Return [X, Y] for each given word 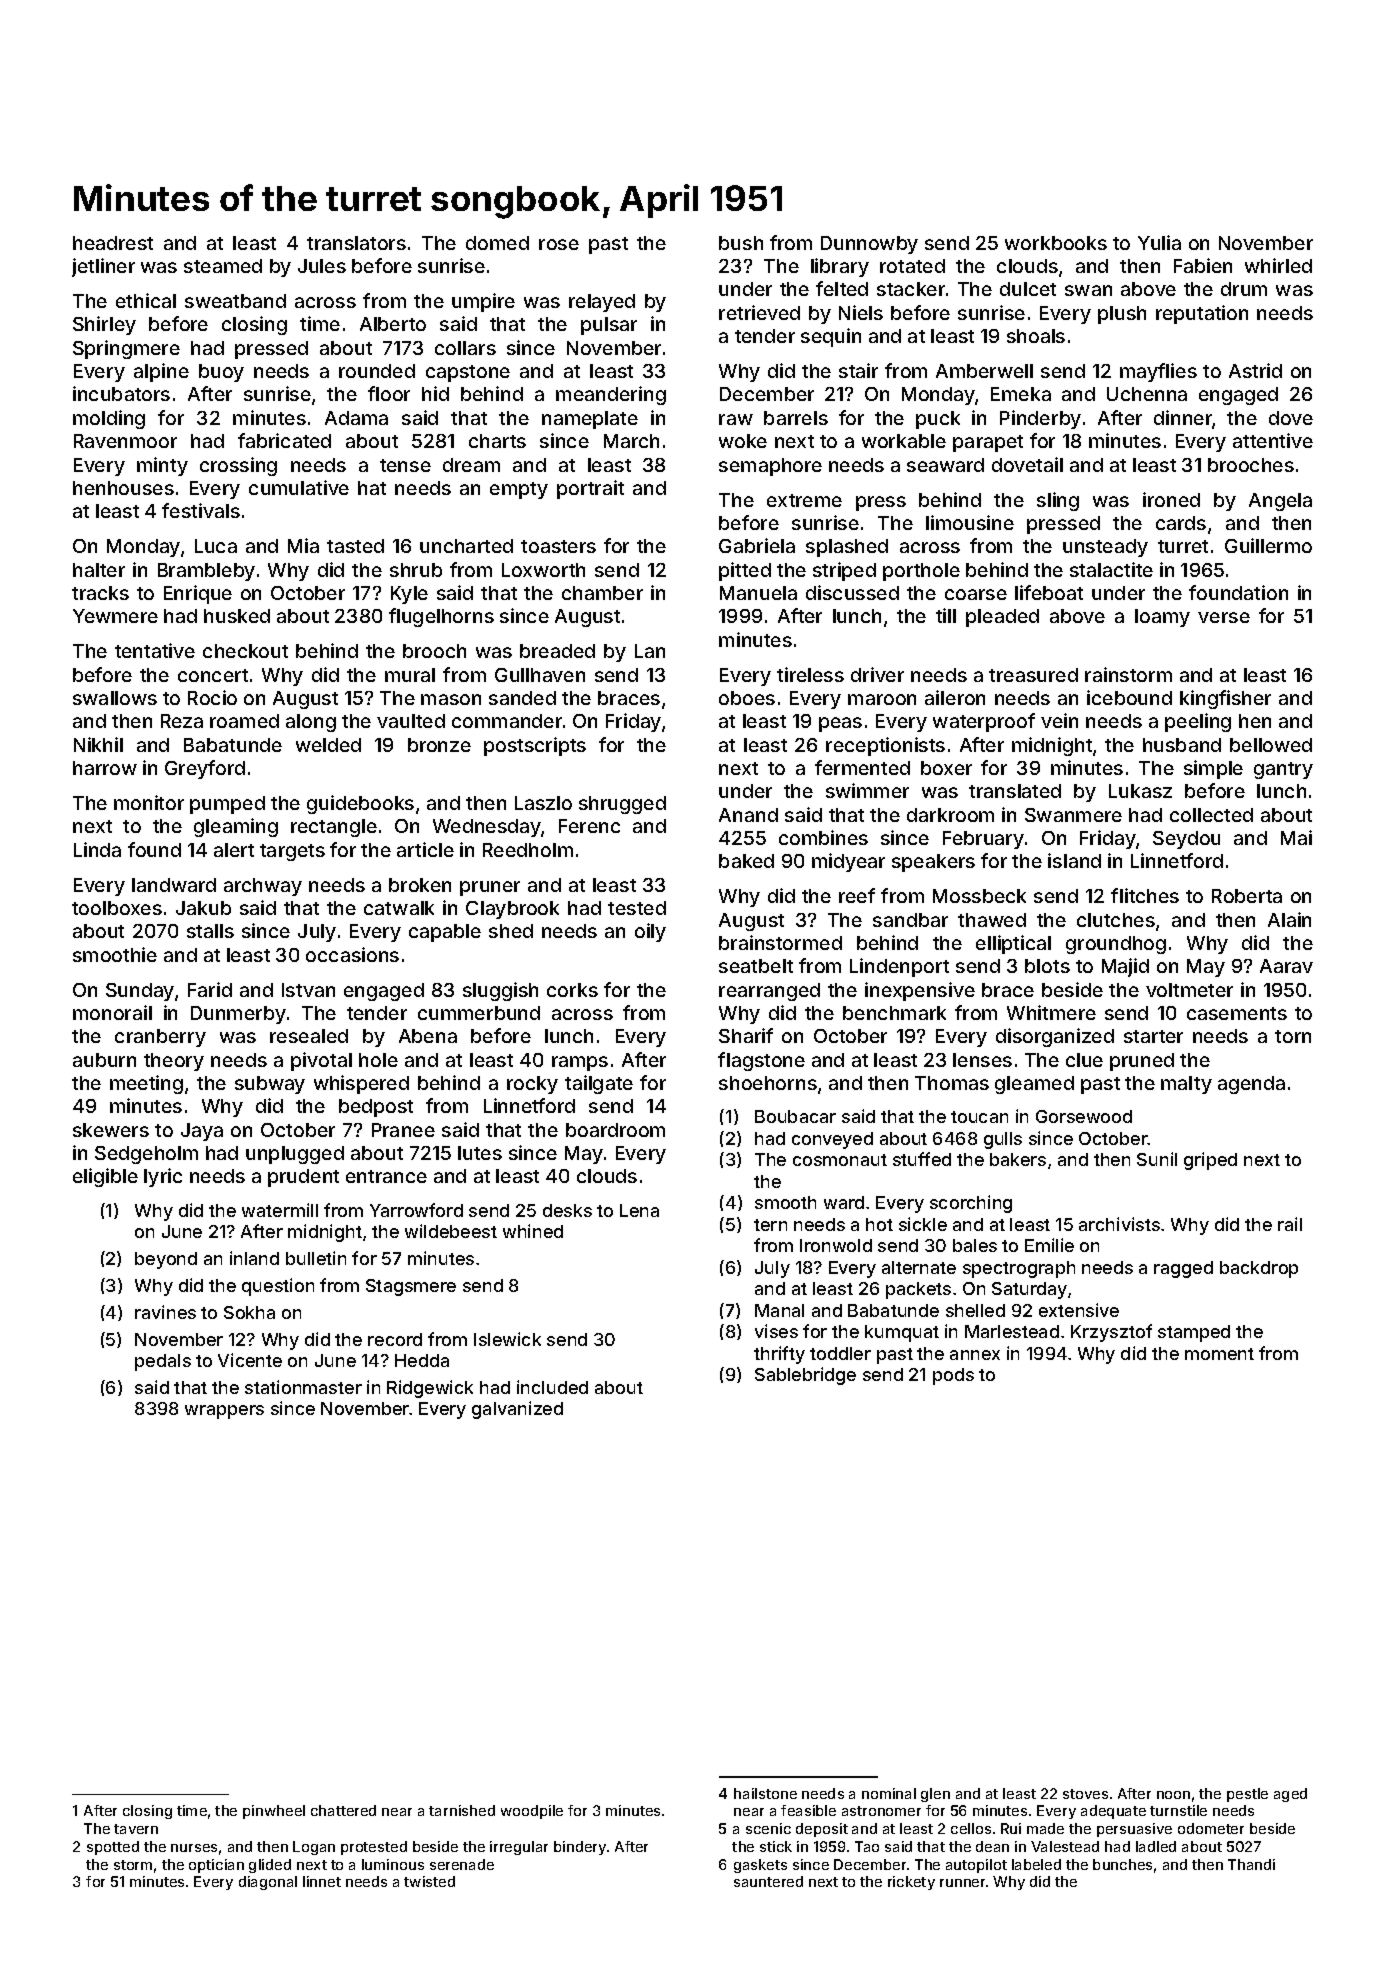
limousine [970, 522]
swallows [115, 698]
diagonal [268, 1883]
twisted [429, 1881]
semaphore [770, 467]
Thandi [1251, 1864]
